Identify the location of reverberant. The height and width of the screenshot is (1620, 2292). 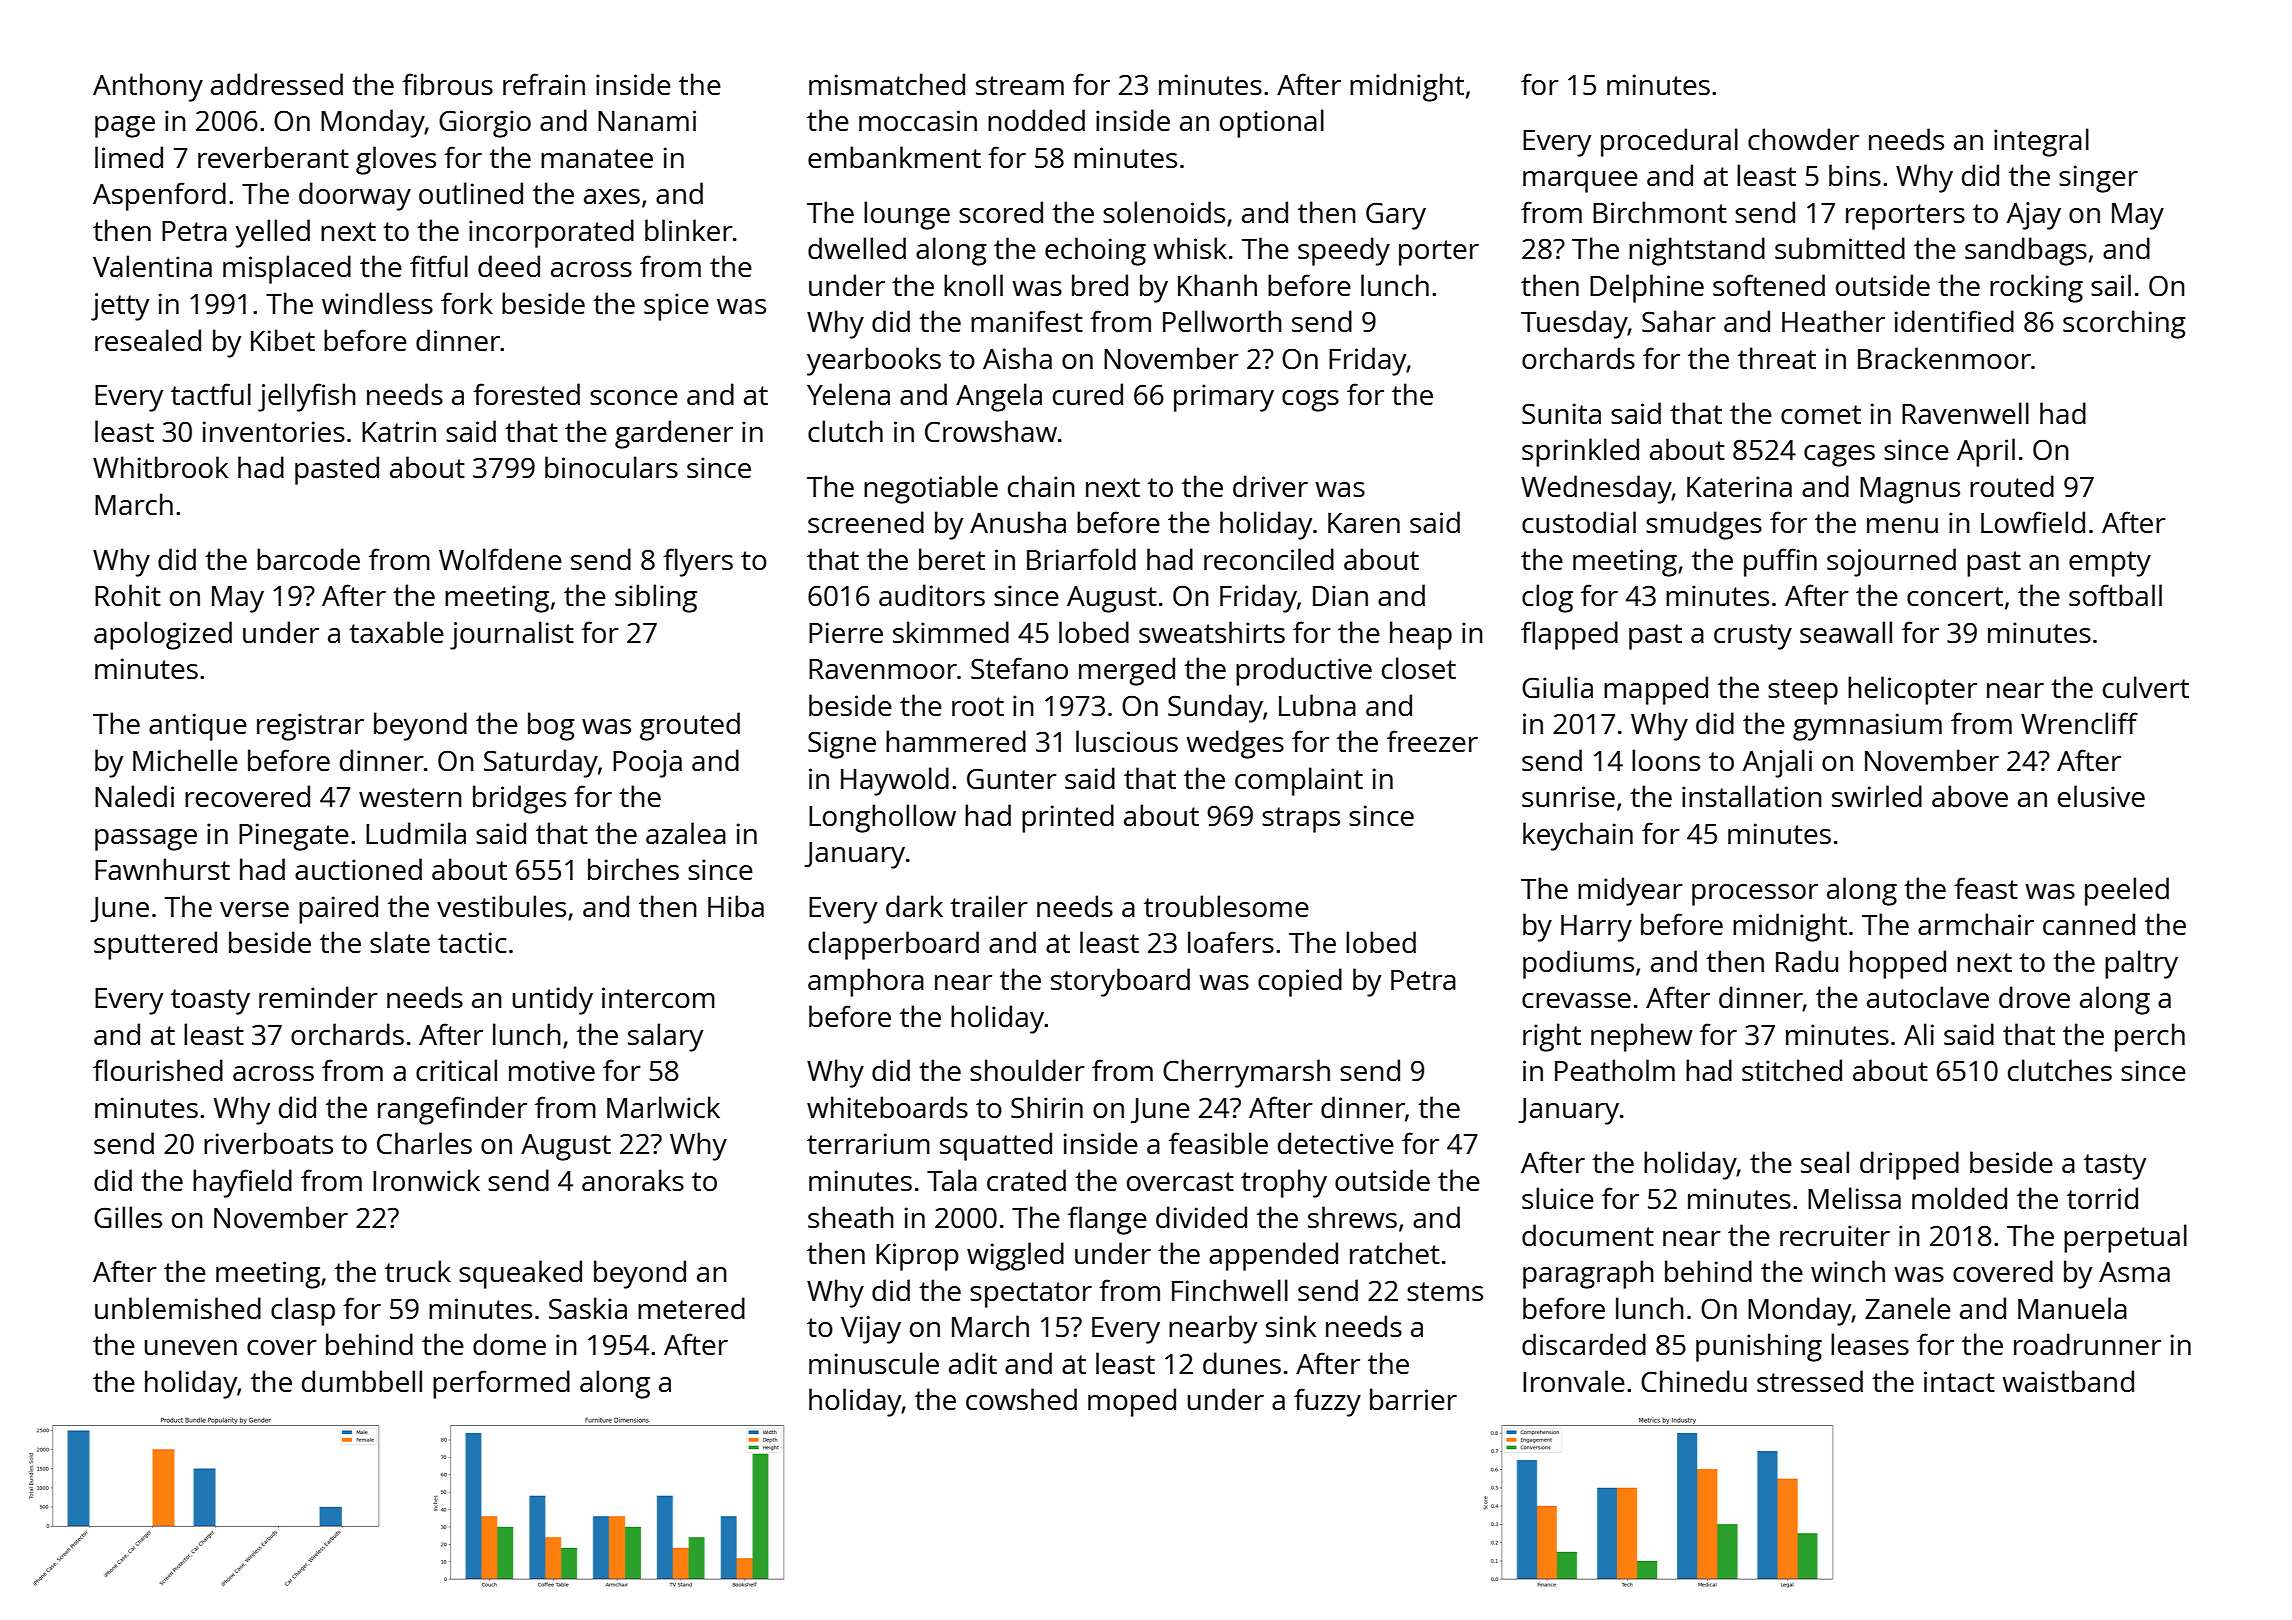
(273, 157).
